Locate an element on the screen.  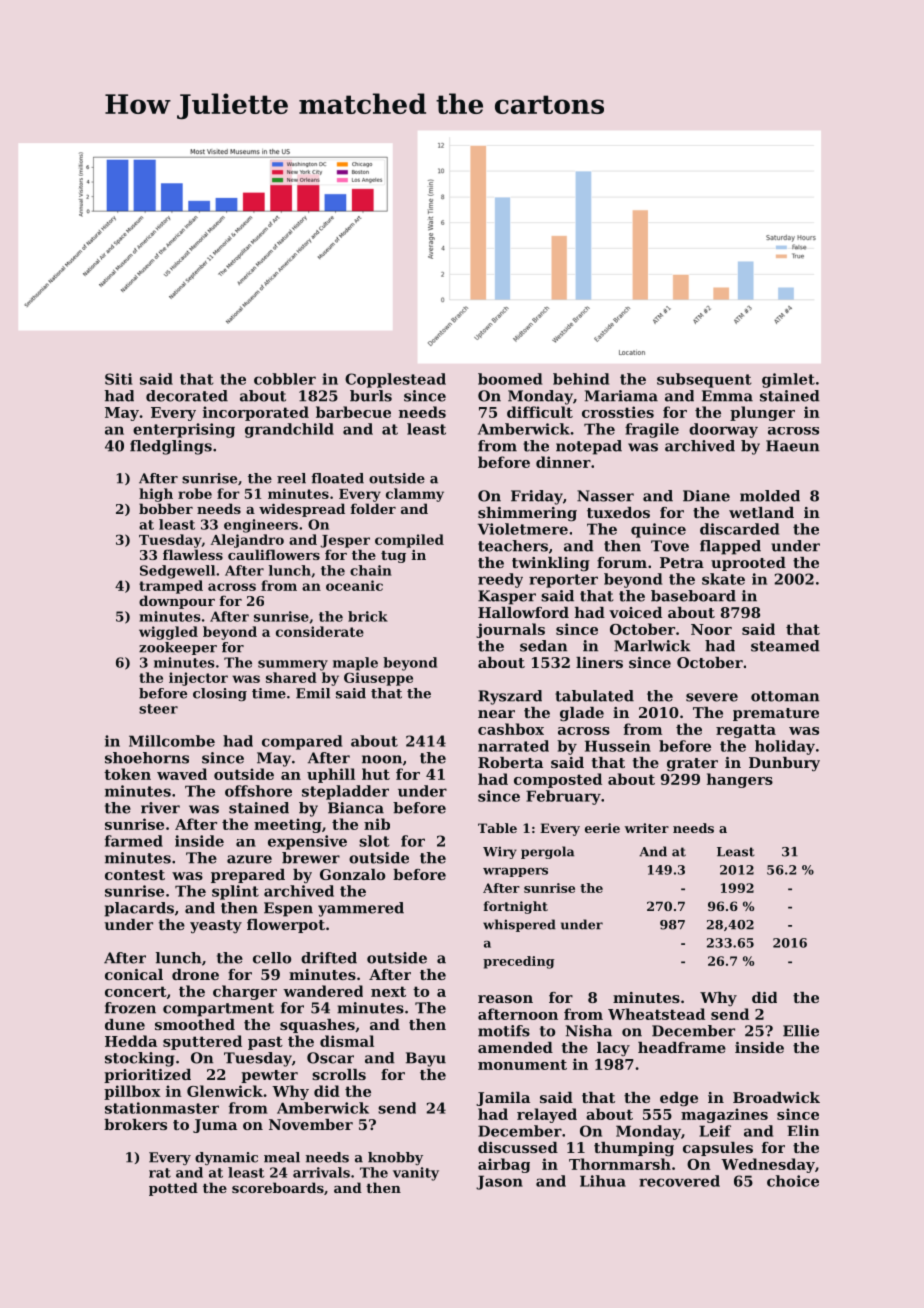
gimlet is located at coordinates (788, 380).
